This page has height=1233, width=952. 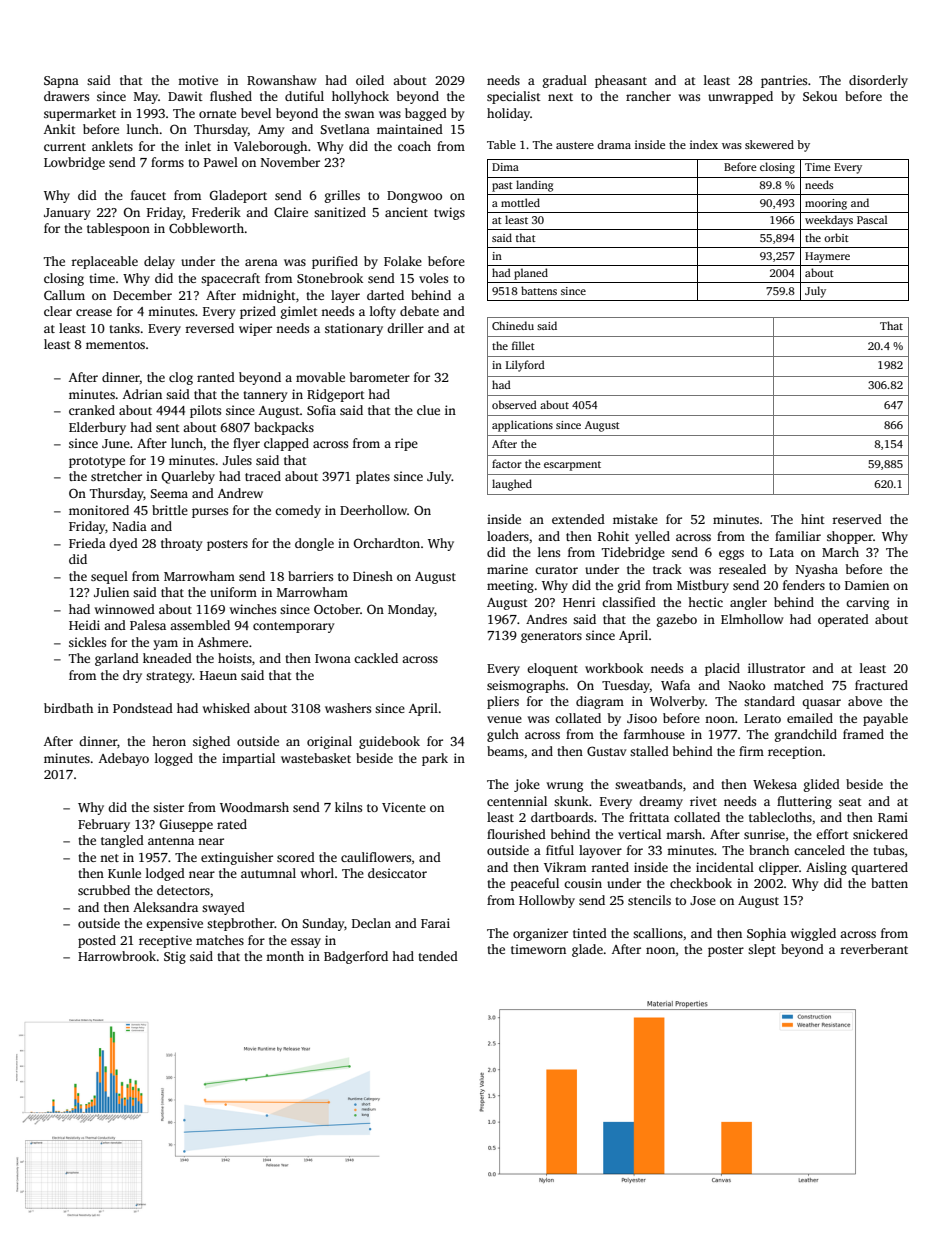 I want to click on payable, so click(x=885, y=719).
